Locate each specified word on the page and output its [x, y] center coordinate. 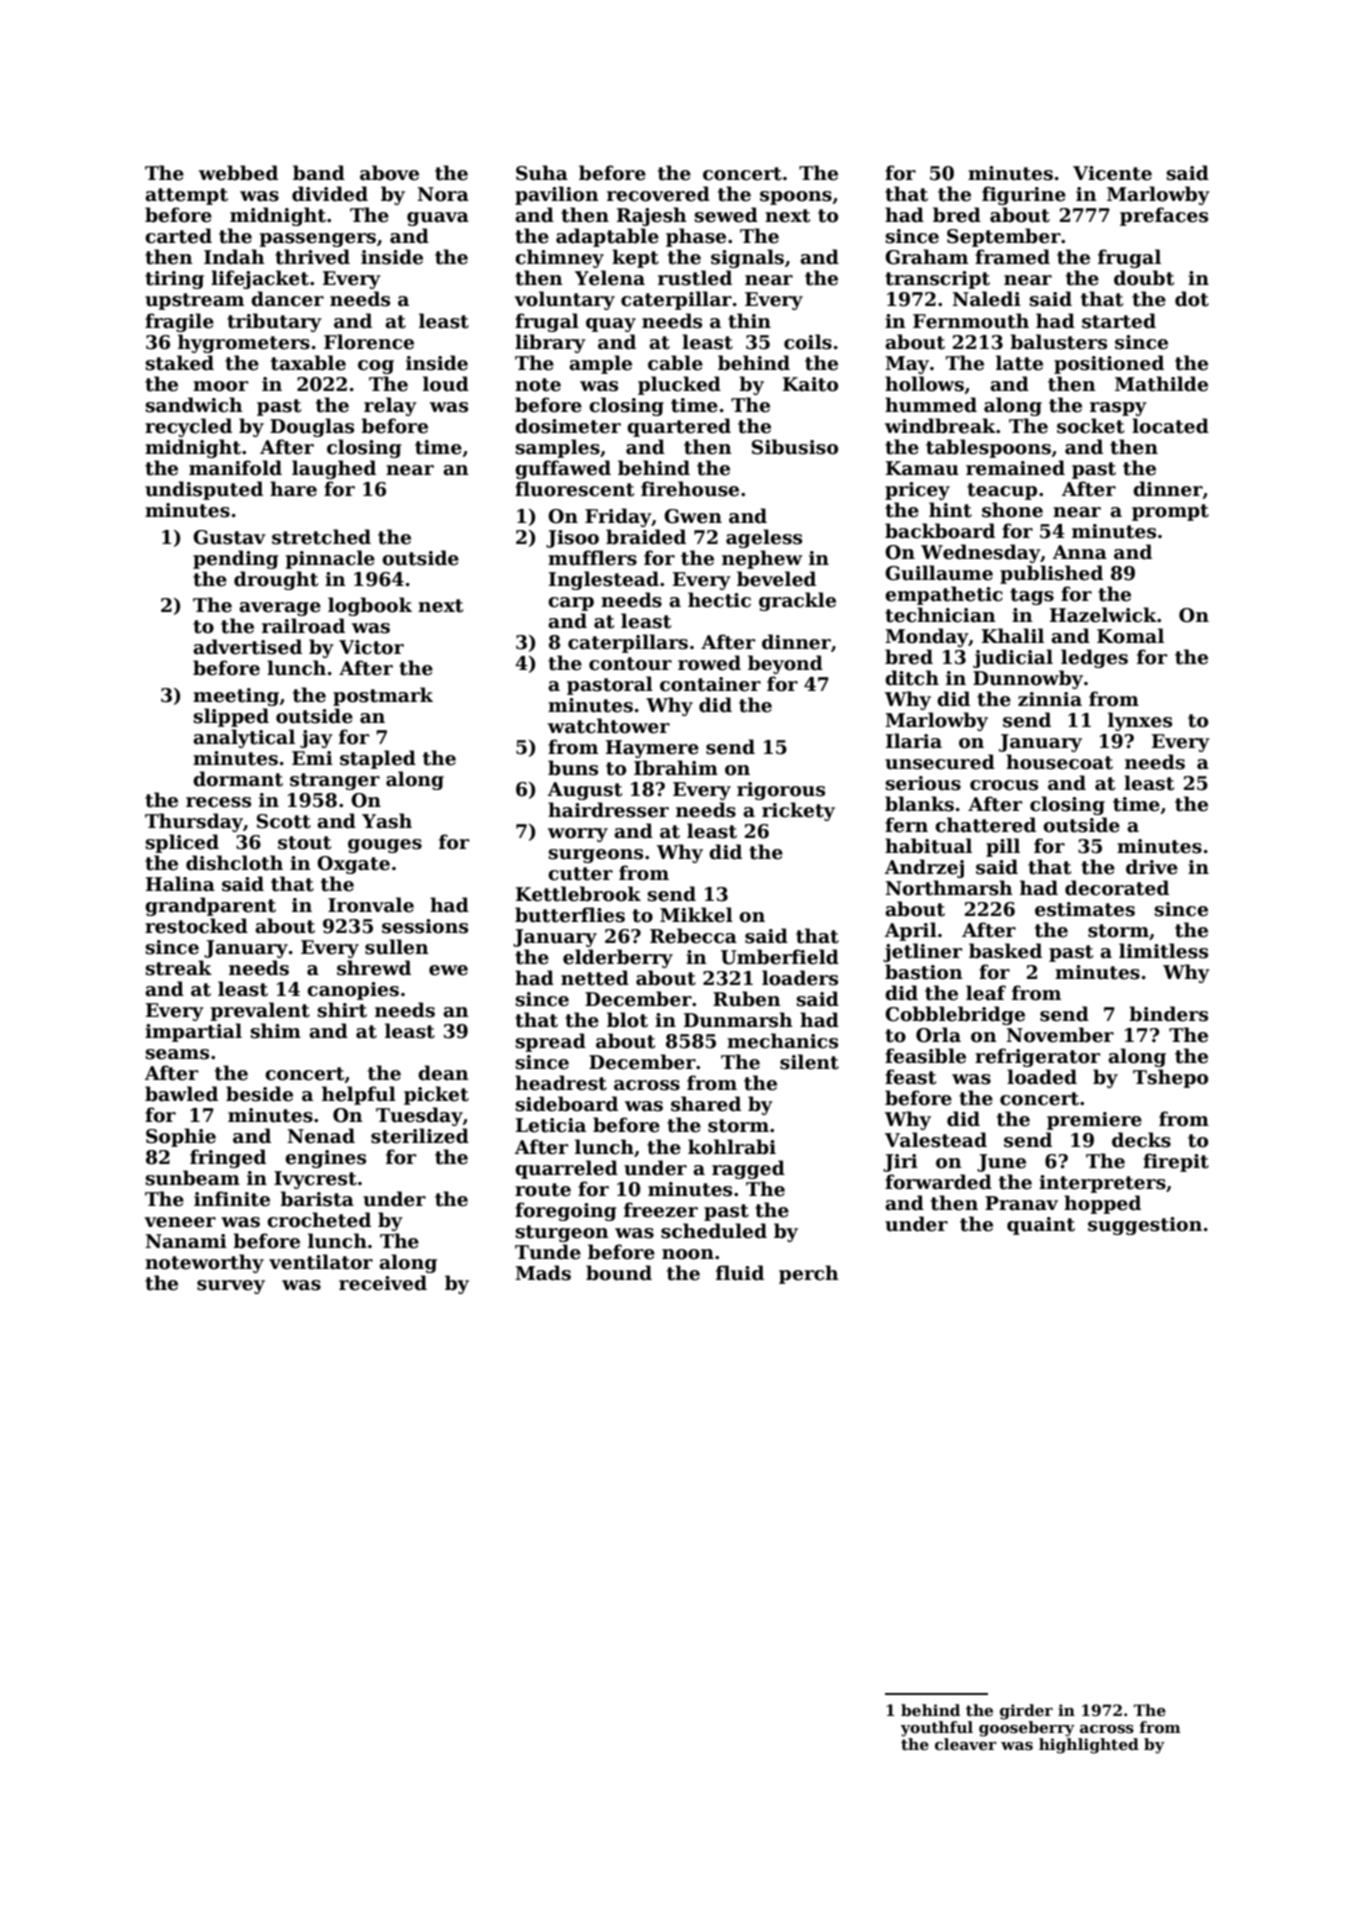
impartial [193, 1032]
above [389, 173]
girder [1026, 1712]
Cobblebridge [955, 1015]
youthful [936, 1729]
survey [231, 1287]
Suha [542, 173]
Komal [1130, 636]
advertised [247, 647]
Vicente [1112, 173]
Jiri [900, 1163]
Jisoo [572, 539]
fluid [740, 1273]
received [383, 1283]
